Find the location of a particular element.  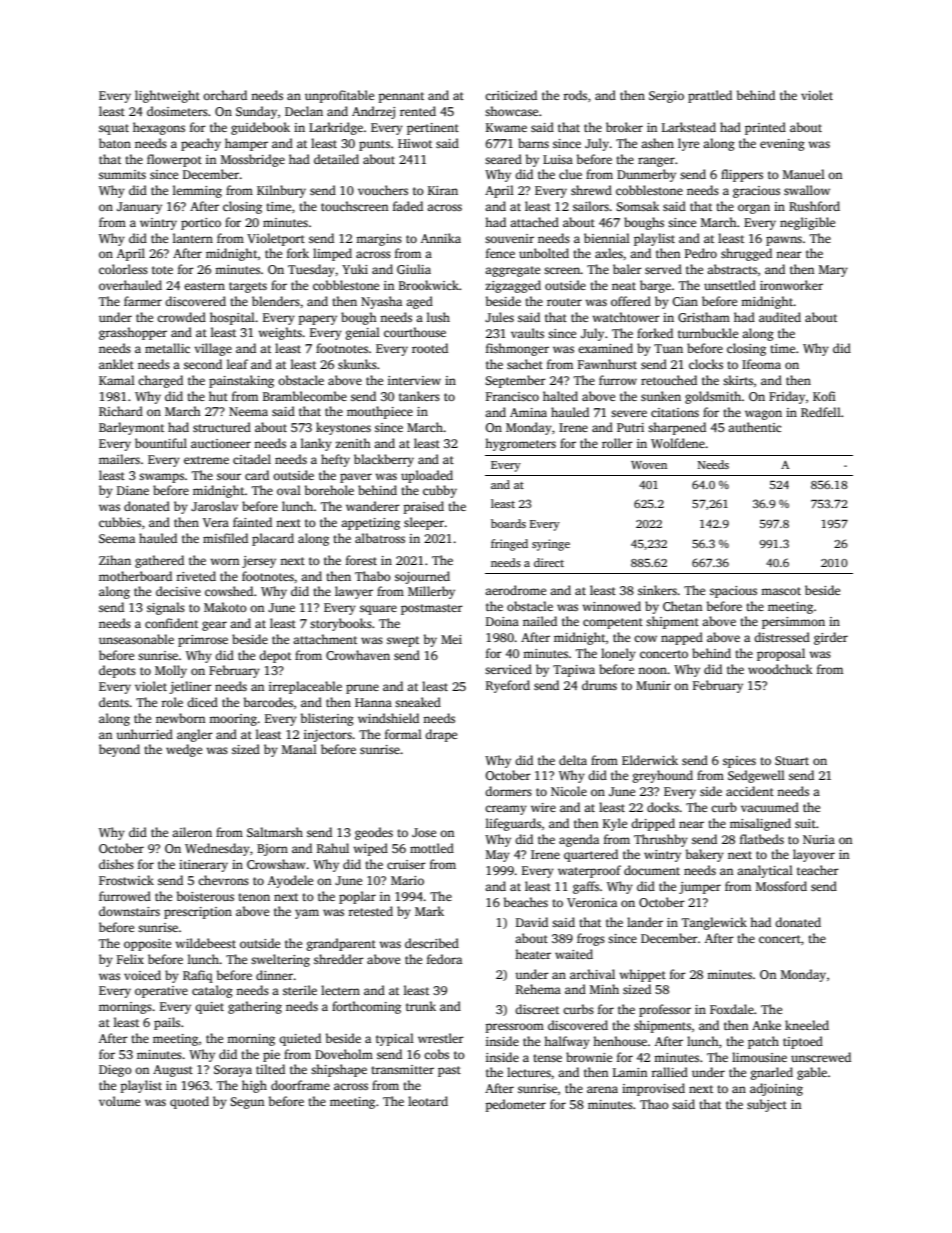

napped is located at coordinates (682, 638).
